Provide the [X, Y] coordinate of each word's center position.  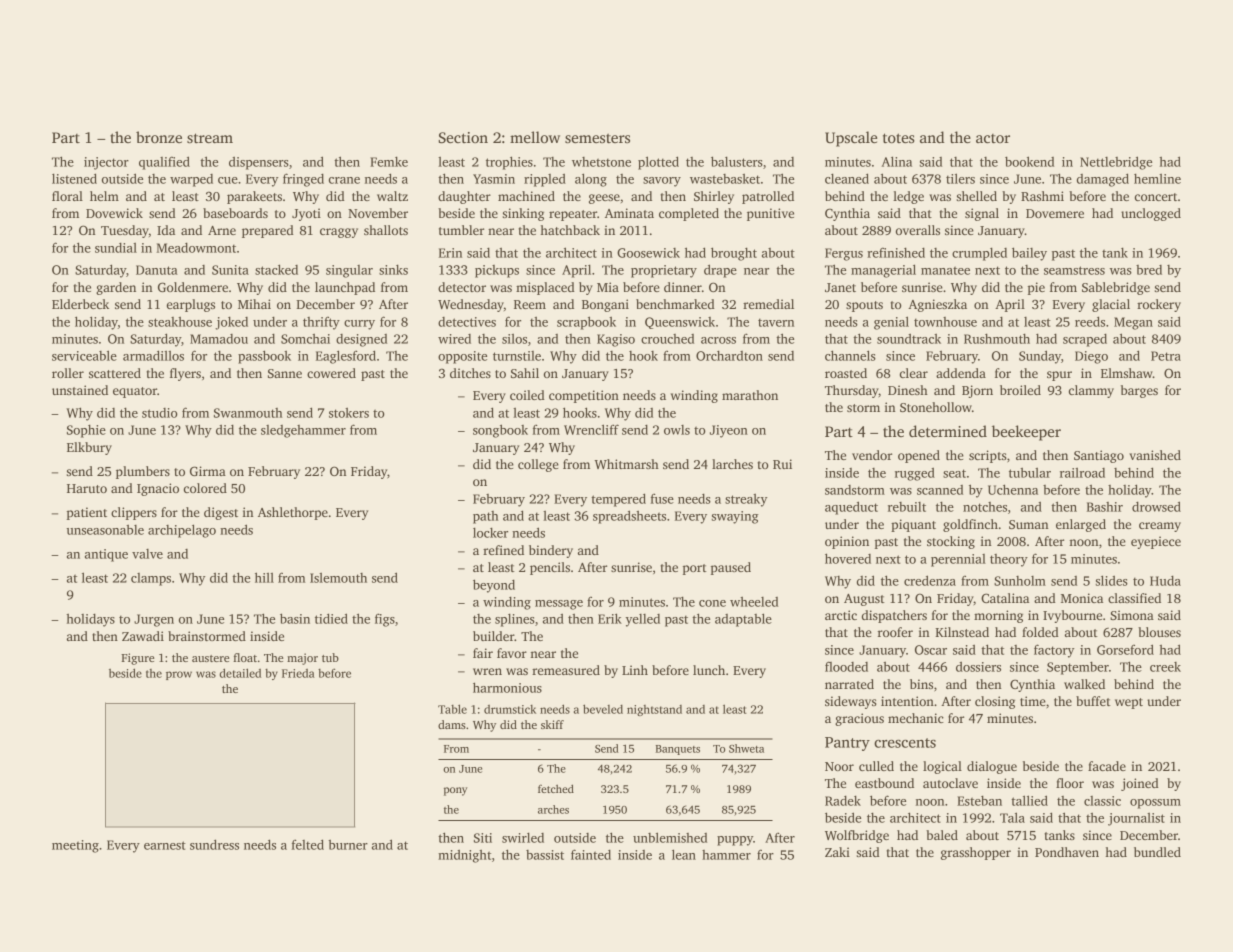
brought [734, 254]
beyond [494, 586]
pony [455, 791]
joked [231, 323]
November [378, 213]
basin [295, 618]
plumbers [143, 472]
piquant [913, 525]
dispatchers [894, 616]
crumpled [979, 254]
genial [891, 323]
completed [689, 214]
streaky [746, 500]
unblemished [670, 837]
